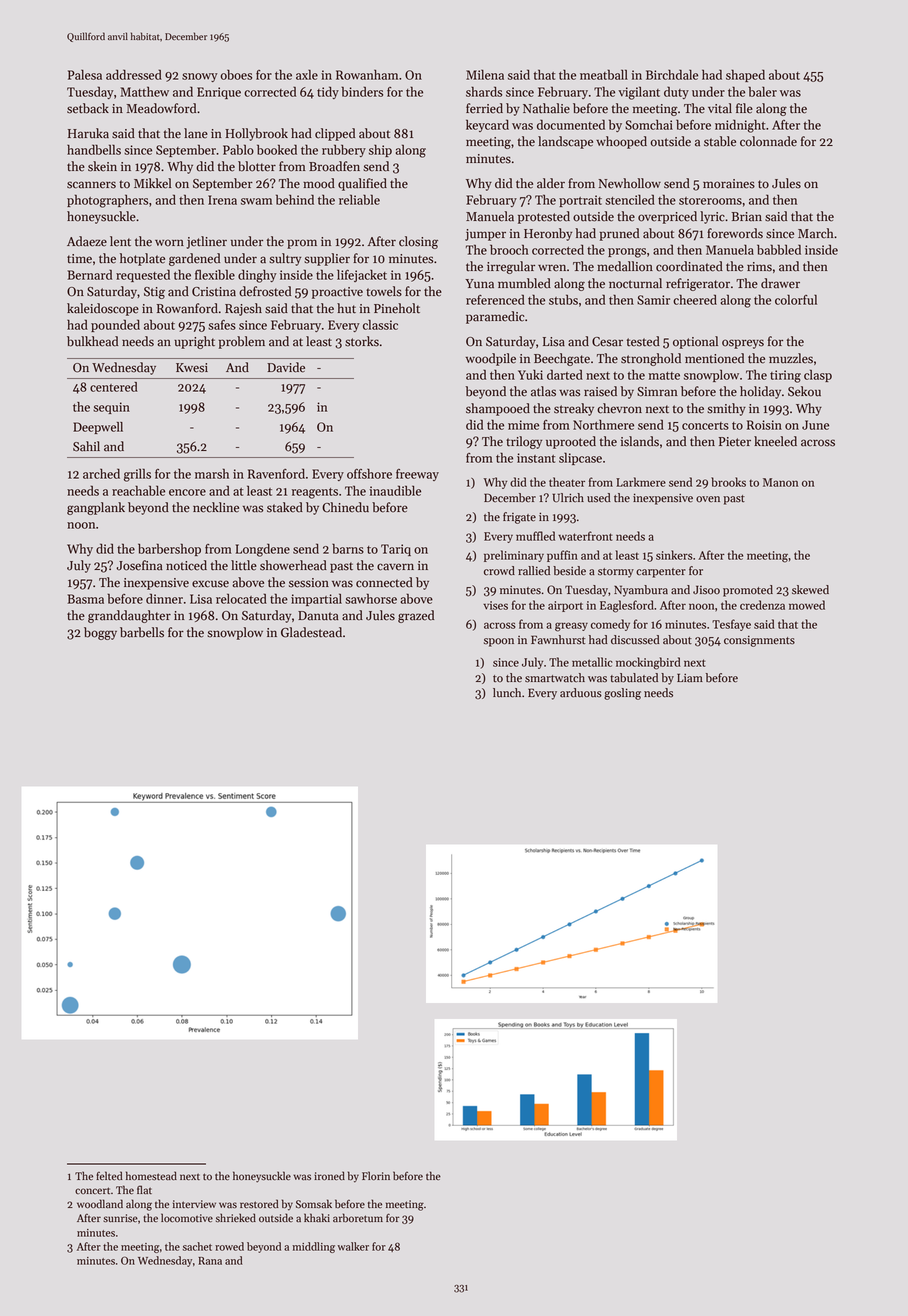 The width and height of the document is (908, 1316). Describe the element at coordinates (369, 474) in the document. I see `offshore` at that location.
